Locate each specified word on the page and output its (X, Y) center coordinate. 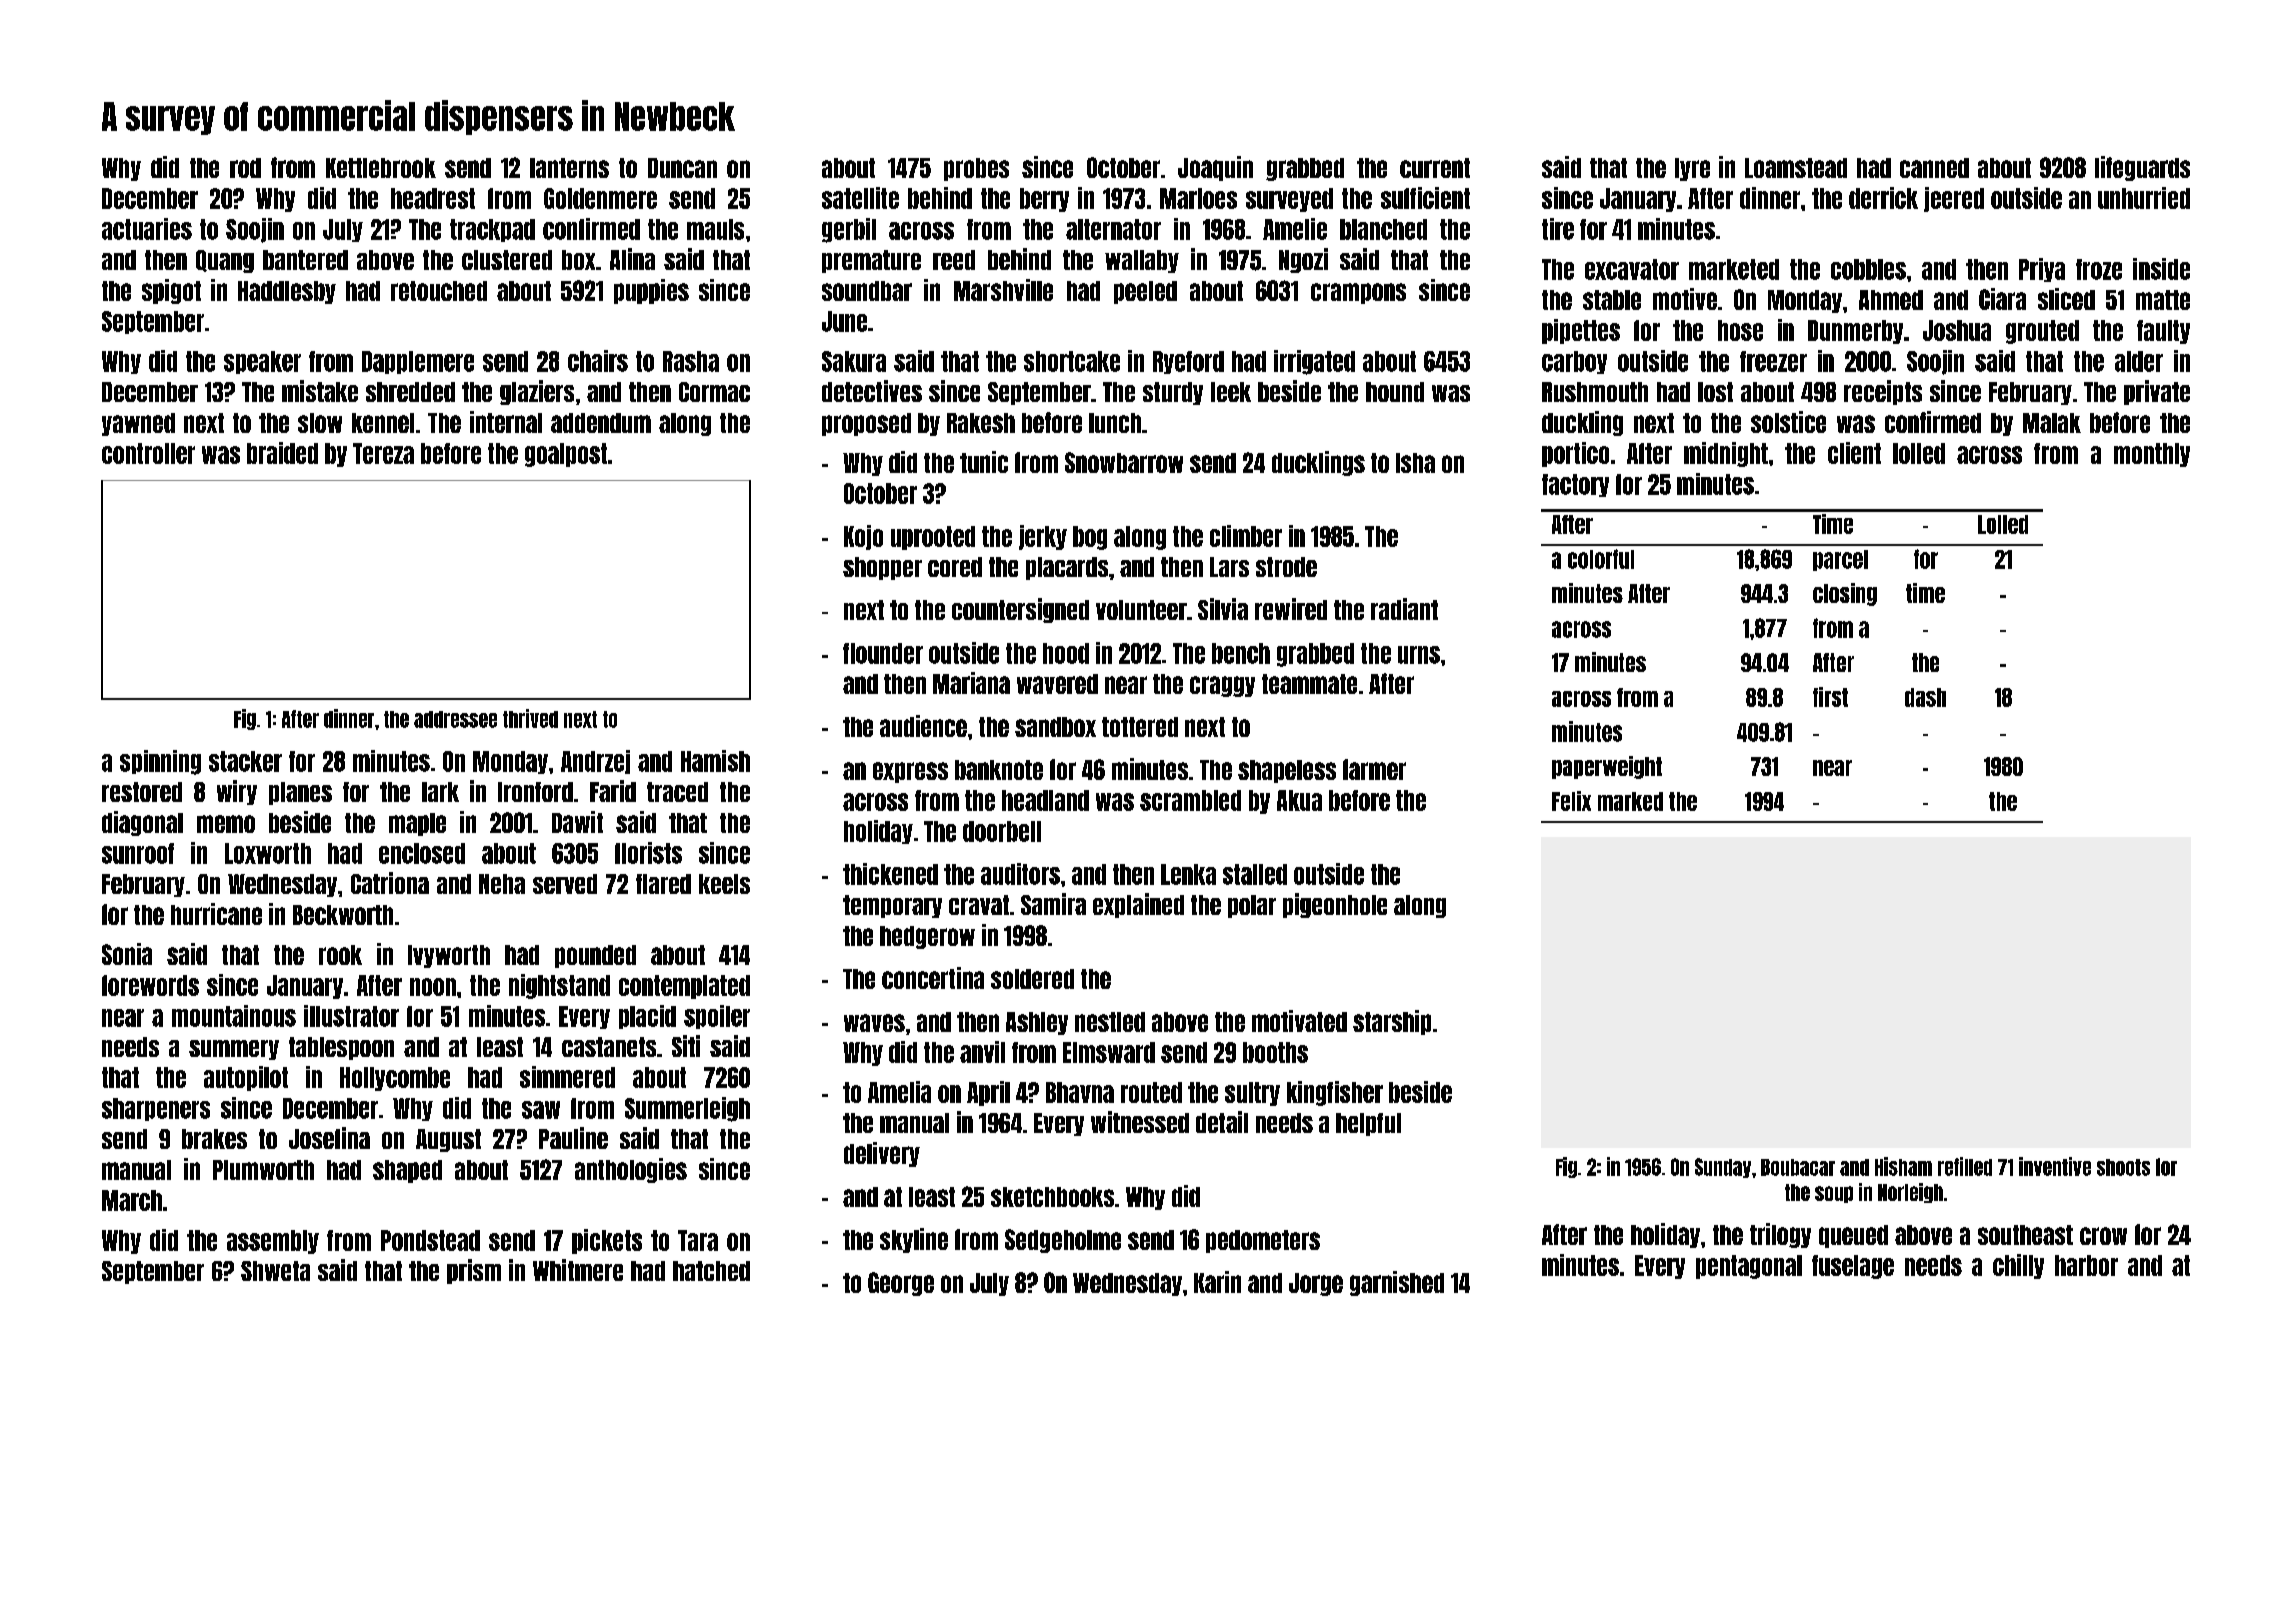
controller (148, 453)
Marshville (1003, 290)
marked (1630, 801)
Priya (2042, 270)
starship (1392, 1022)
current (1435, 168)
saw (541, 1110)
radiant (1404, 609)
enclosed (422, 853)
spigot (171, 291)
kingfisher (1335, 1093)
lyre (1692, 169)
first (1830, 697)
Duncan (682, 168)
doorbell (1002, 831)
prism (474, 1271)
